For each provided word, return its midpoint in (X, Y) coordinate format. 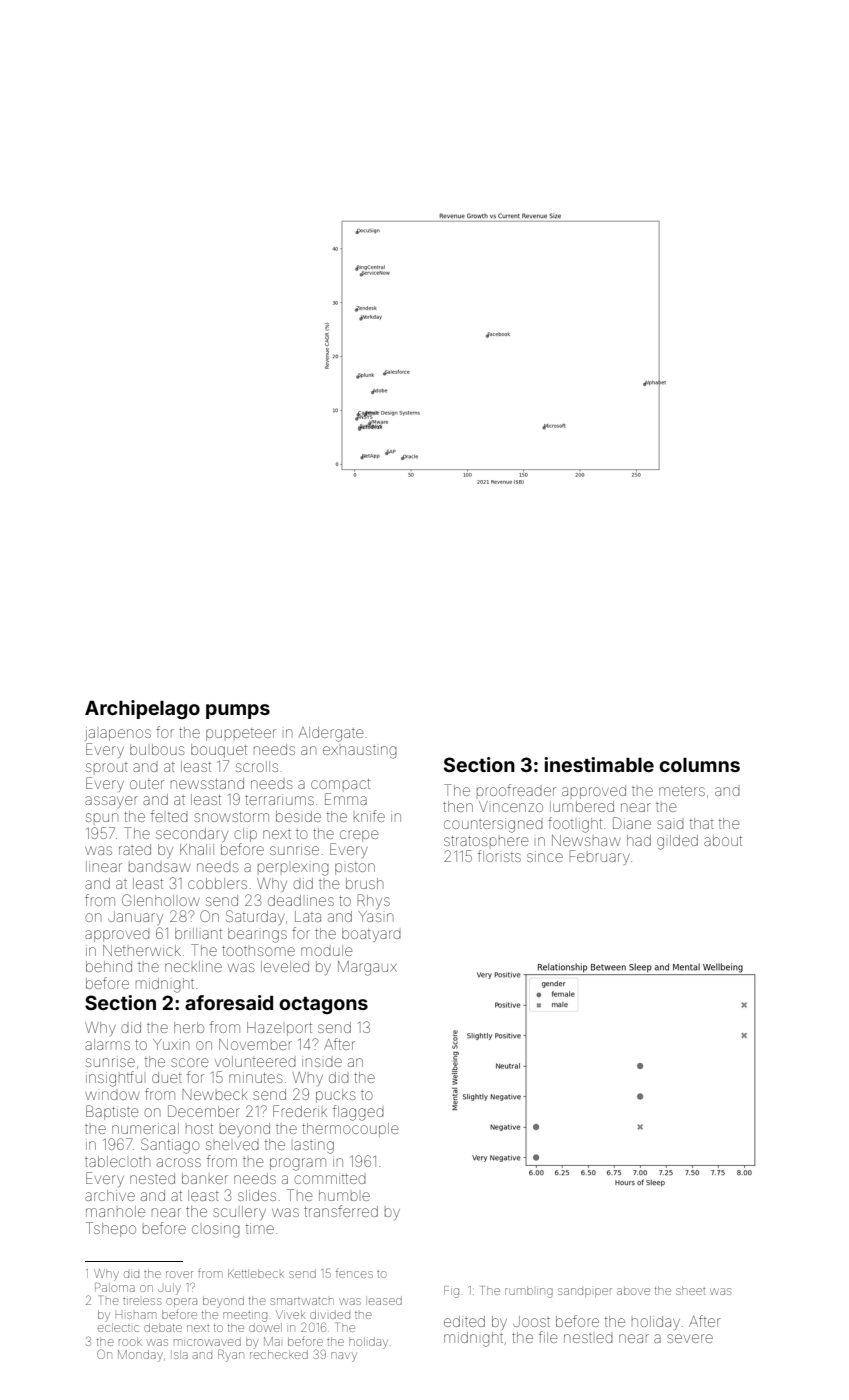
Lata (308, 916)
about (723, 840)
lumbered (582, 806)
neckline (193, 966)
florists (499, 856)
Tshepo (111, 1229)
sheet (690, 1290)
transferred (341, 1211)
